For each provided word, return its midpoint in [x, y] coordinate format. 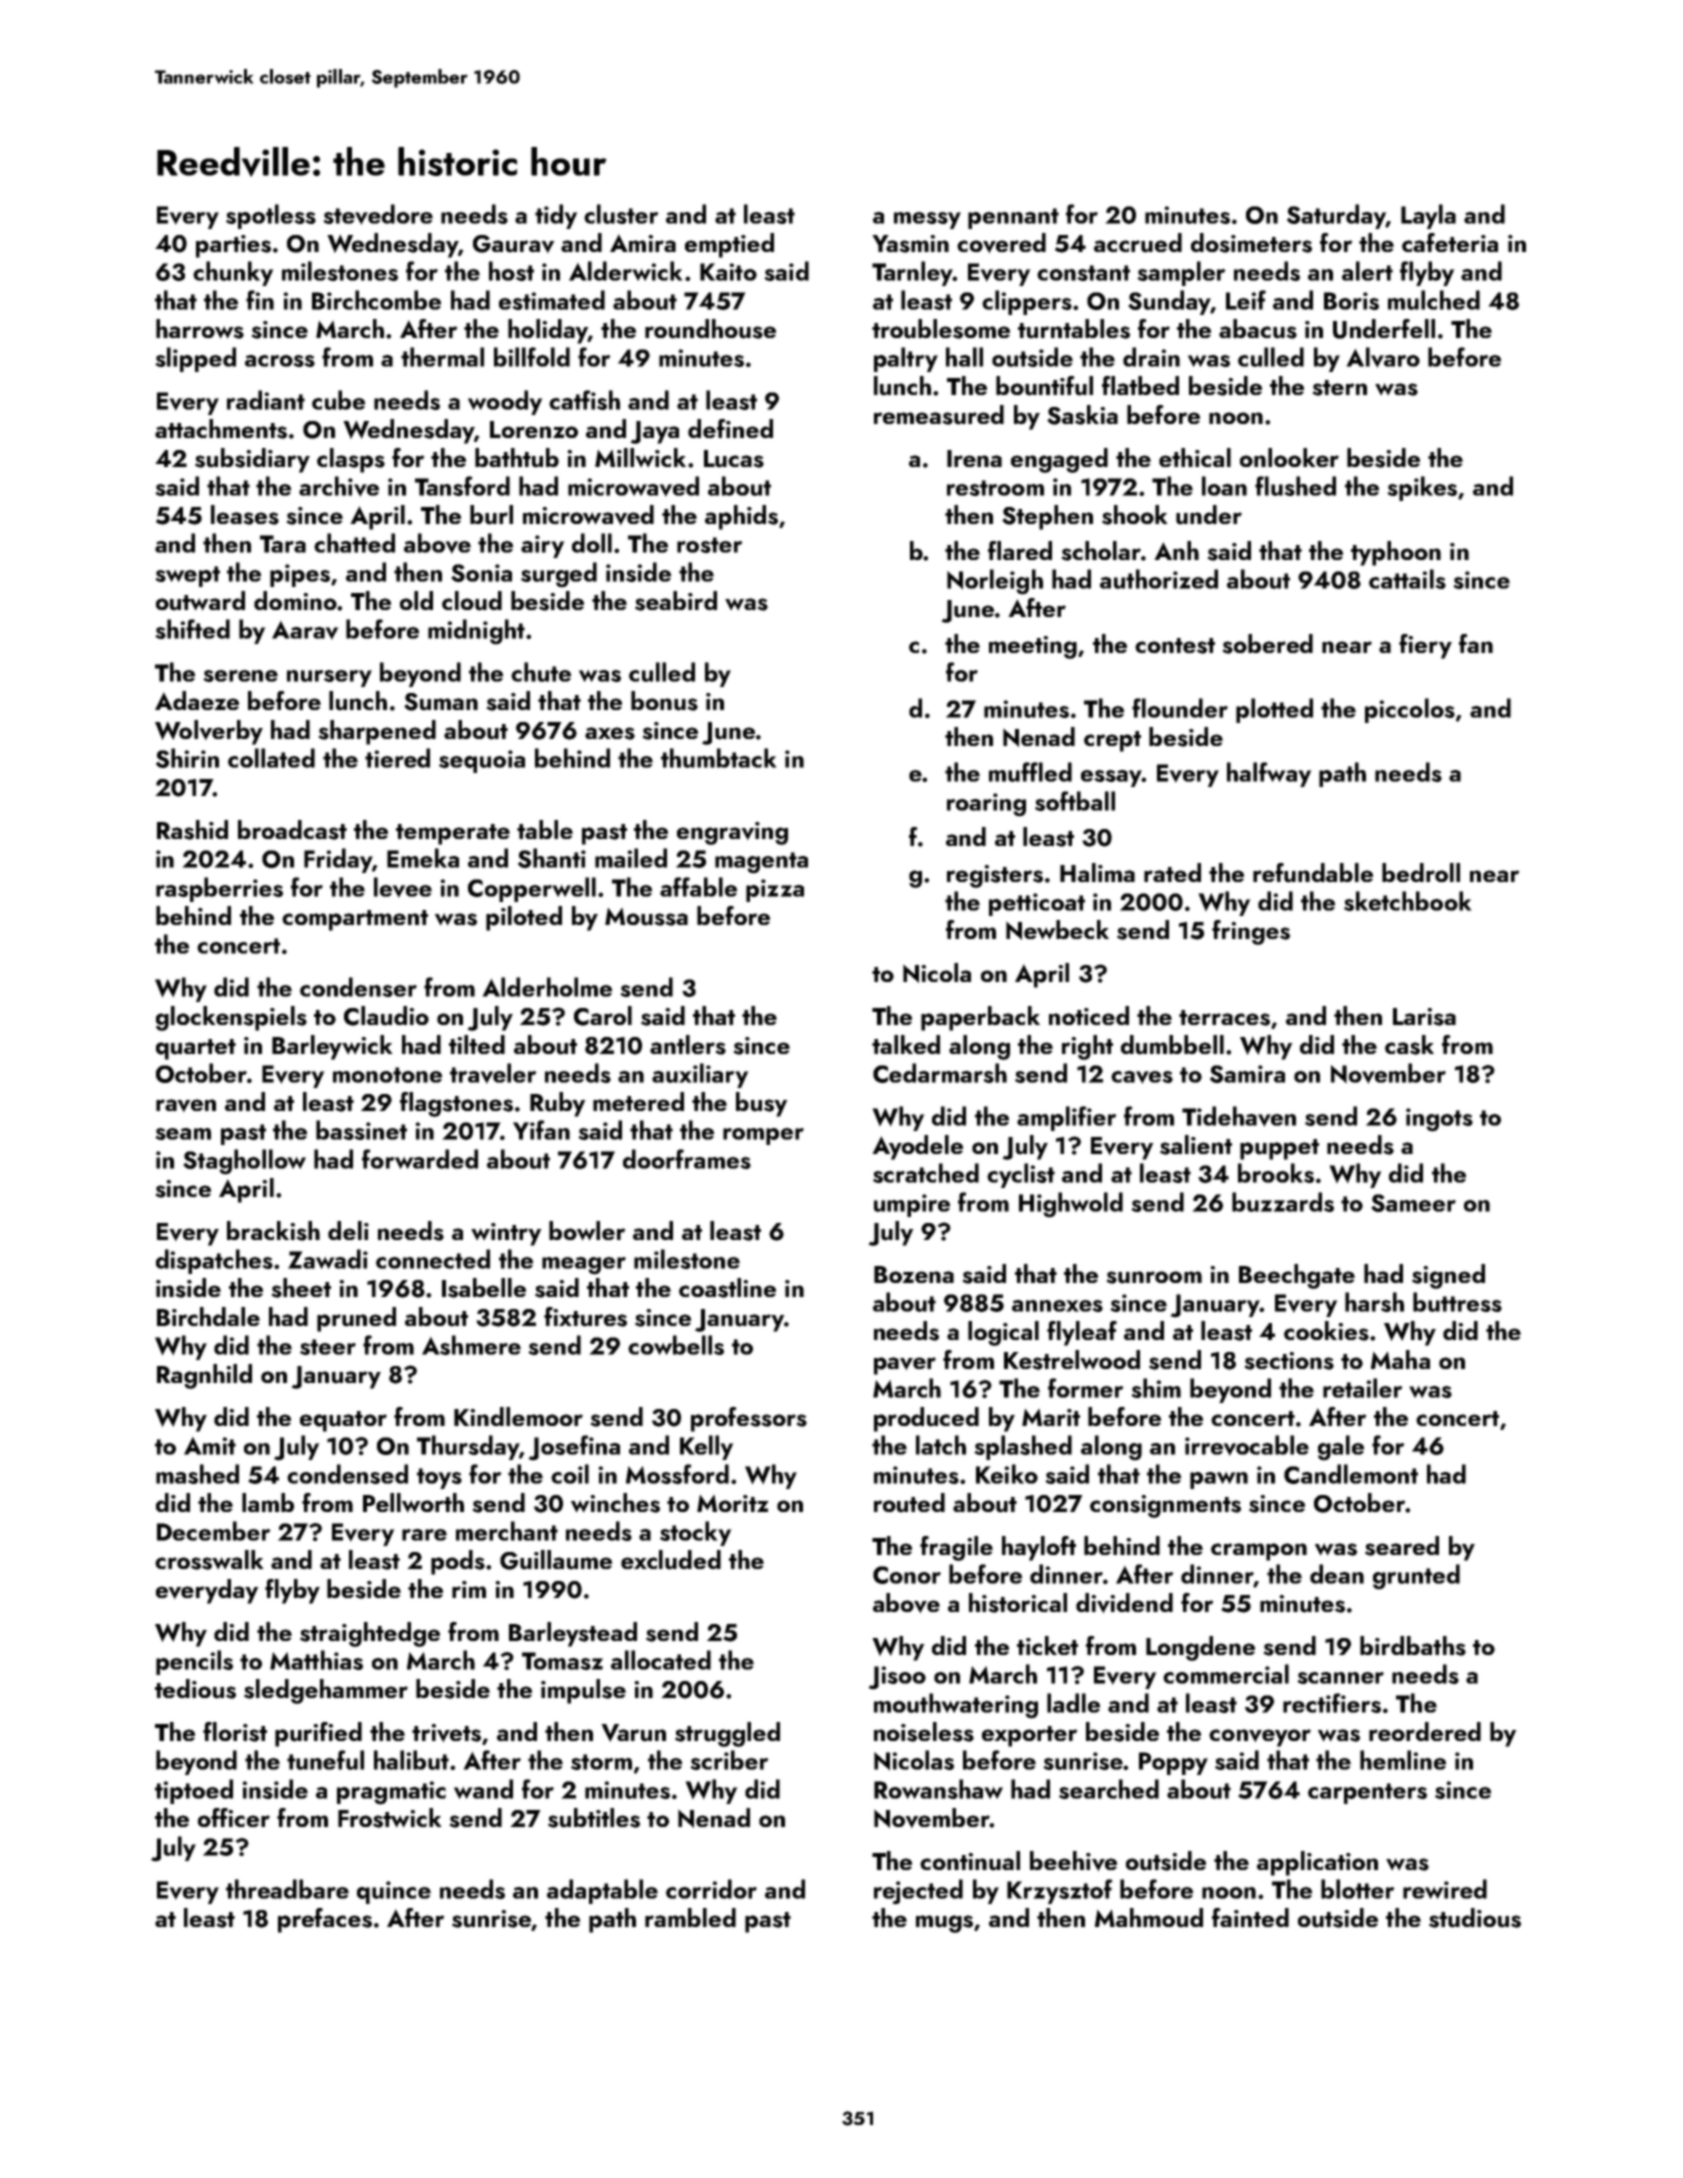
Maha [1400, 1359]
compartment [355, 920]
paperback [980, 1018]
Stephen [1047, 517]
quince [394, 1892]
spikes [1422, 488]
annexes [1057, 1306]
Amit [210, 1445]
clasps [351, 460]
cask [1409, 1045]
